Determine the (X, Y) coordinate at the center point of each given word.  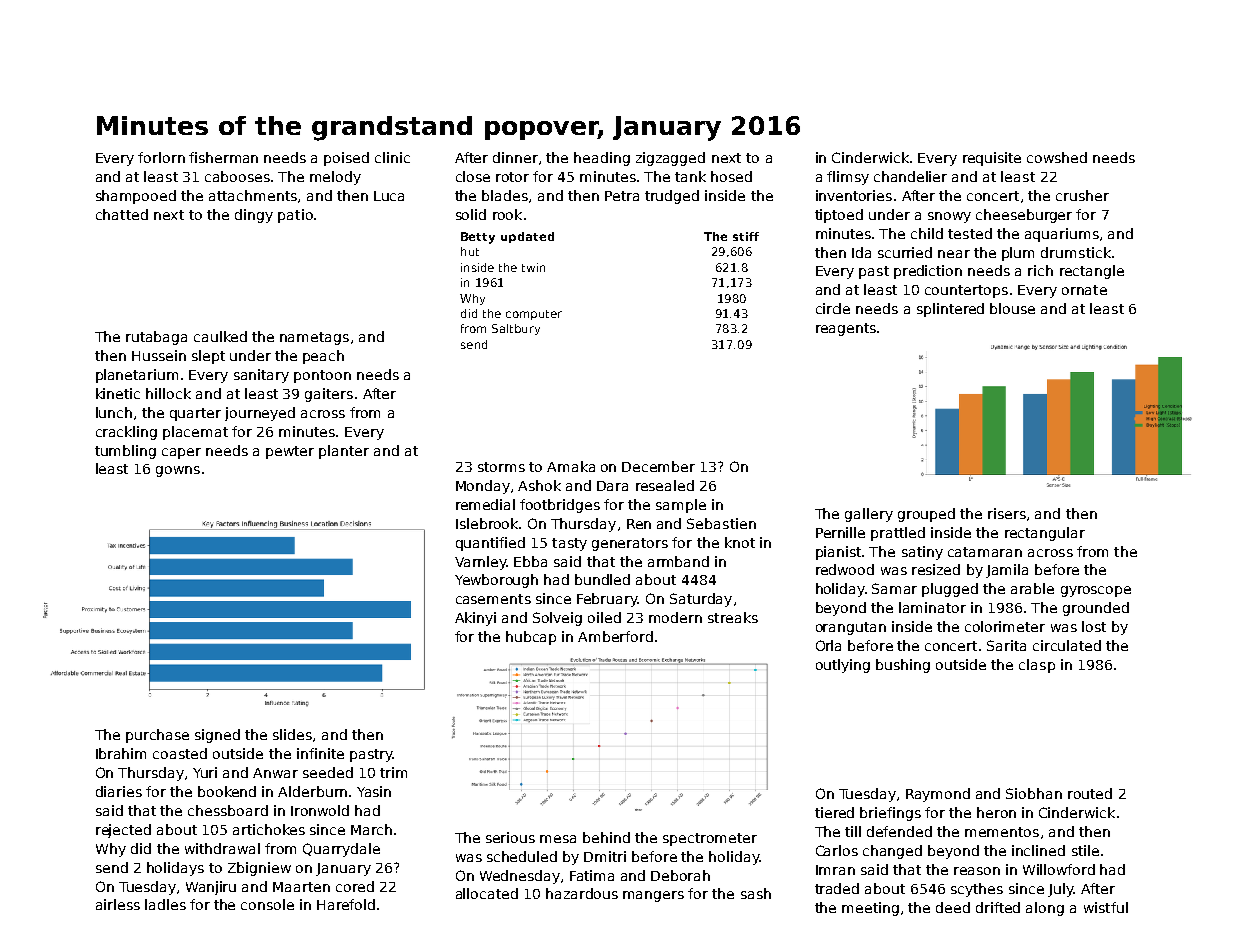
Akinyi (475, 619)
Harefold (346, 904)
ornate (1084, 290)
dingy (254, 216)
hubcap (531, 638)
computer (534, 315)
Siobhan (1034, 793)
